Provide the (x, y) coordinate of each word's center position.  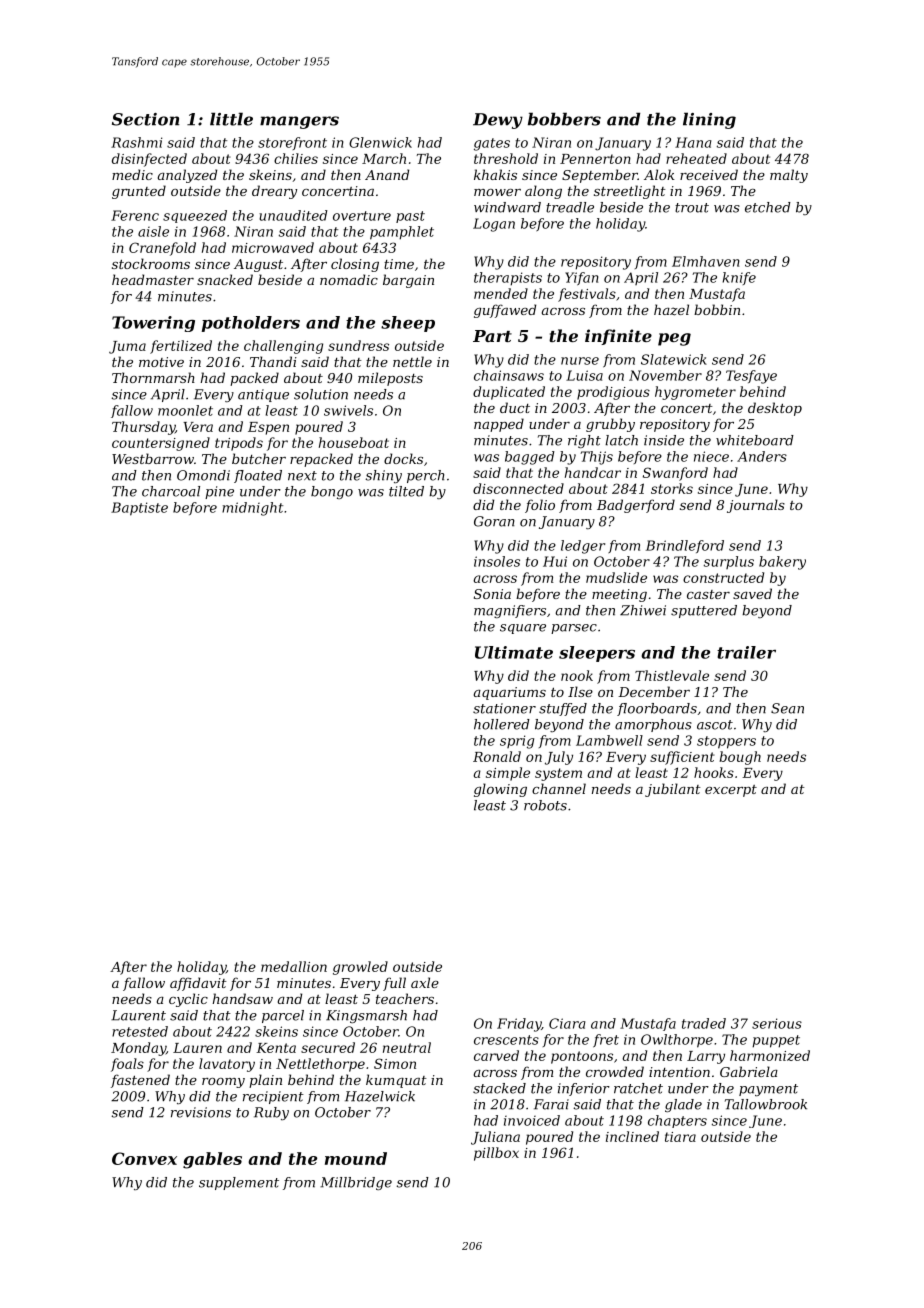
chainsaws (509, 375)
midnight (252, 509)
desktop (775, 409)
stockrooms (151, 263)
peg (674, 339)
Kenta (276, 1048)
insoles (497, 561)
